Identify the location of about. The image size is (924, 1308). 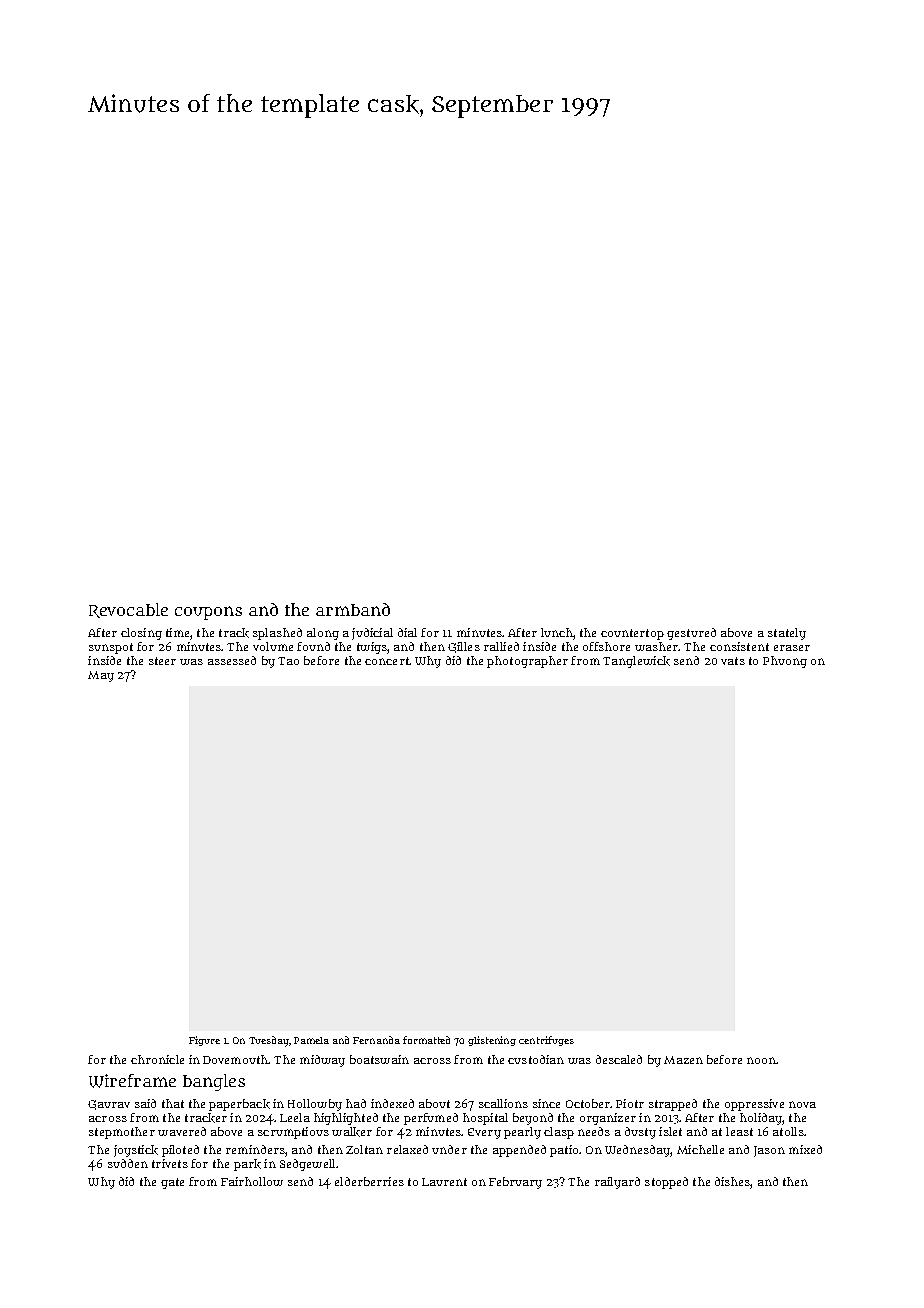
(434, 1103).
